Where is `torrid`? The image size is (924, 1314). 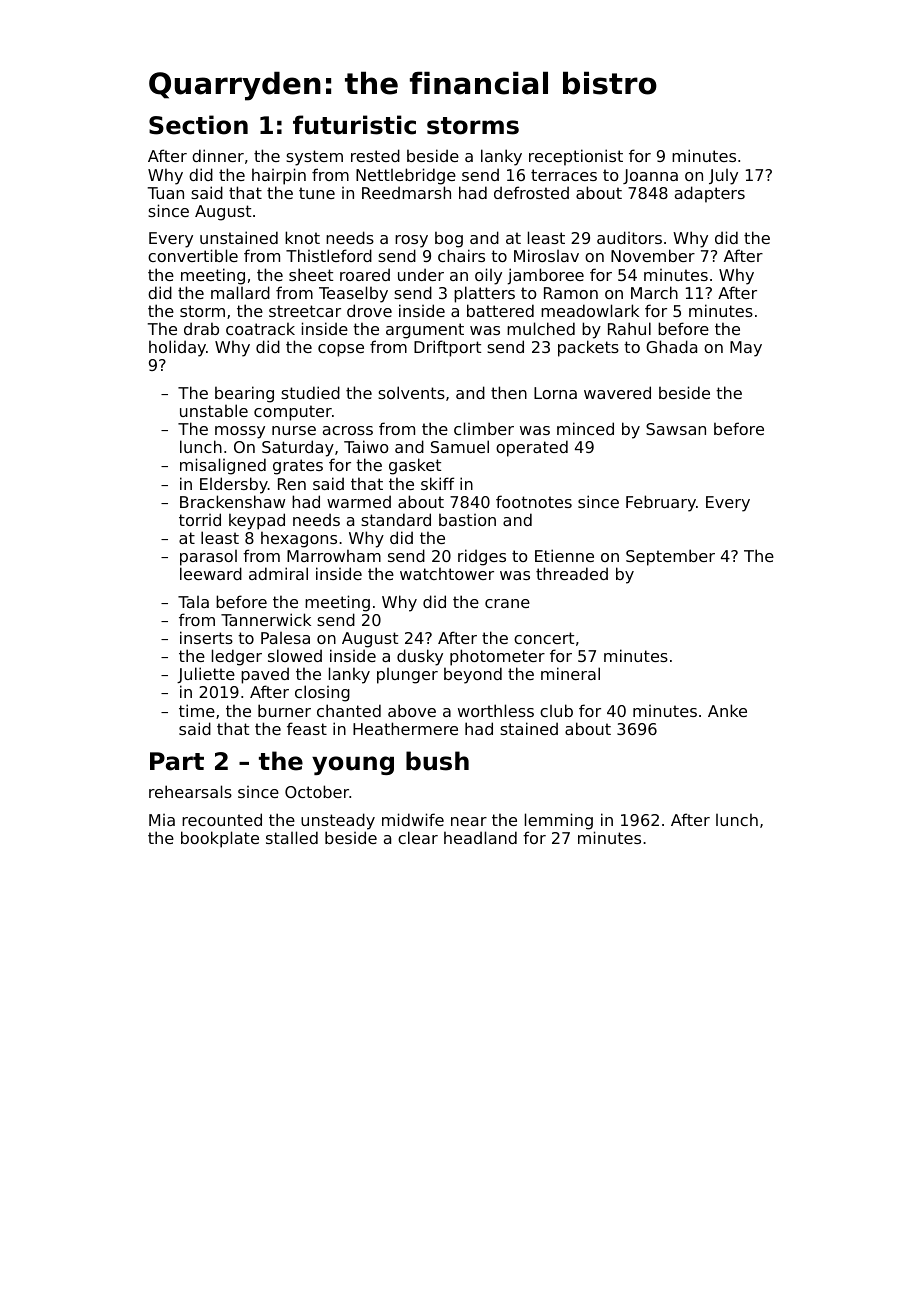
torrid is located at coordinates (200, 519).
